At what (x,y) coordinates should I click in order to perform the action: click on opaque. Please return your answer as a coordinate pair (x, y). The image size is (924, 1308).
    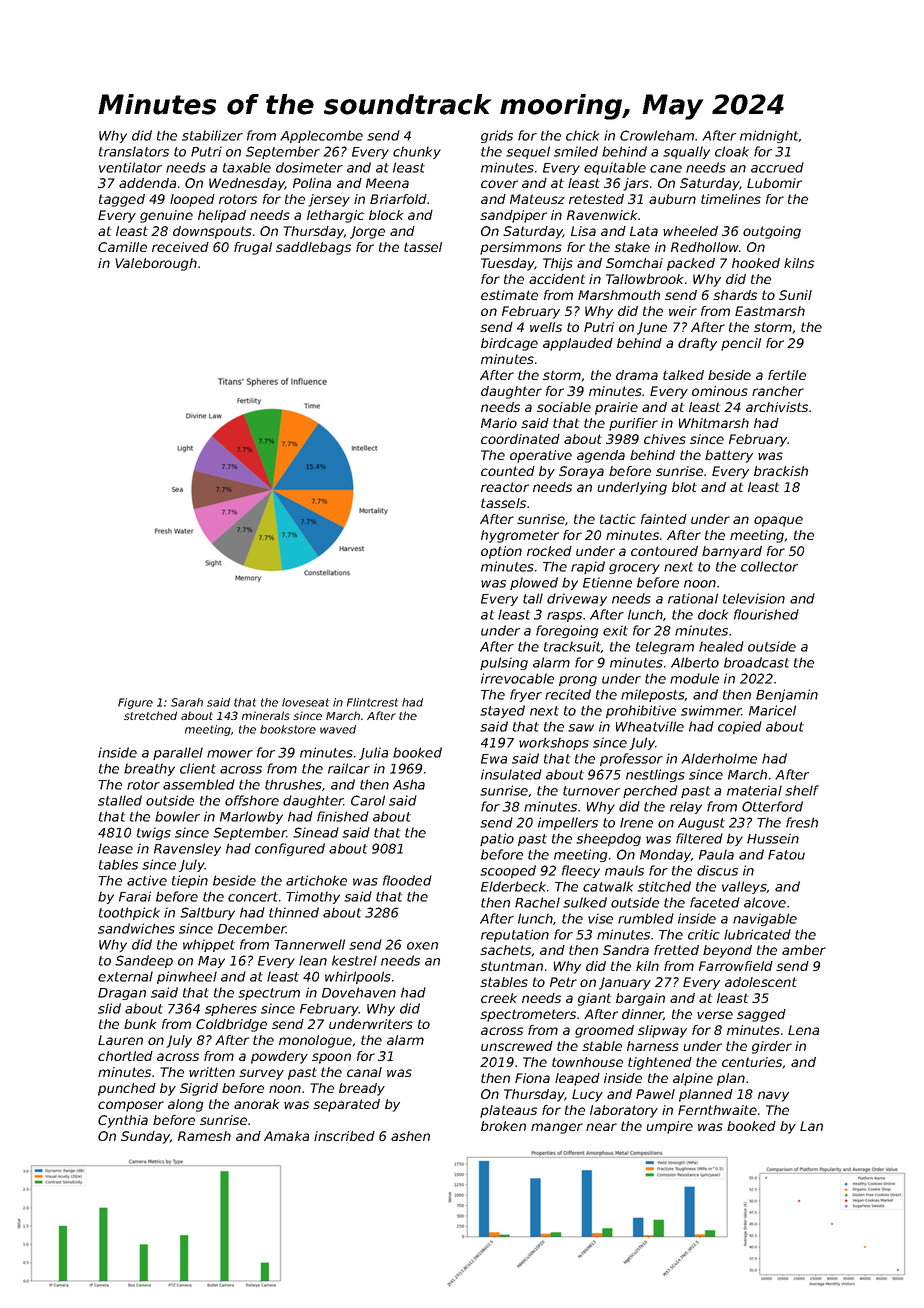
    Looking at the image, I should click on (778, 521).
